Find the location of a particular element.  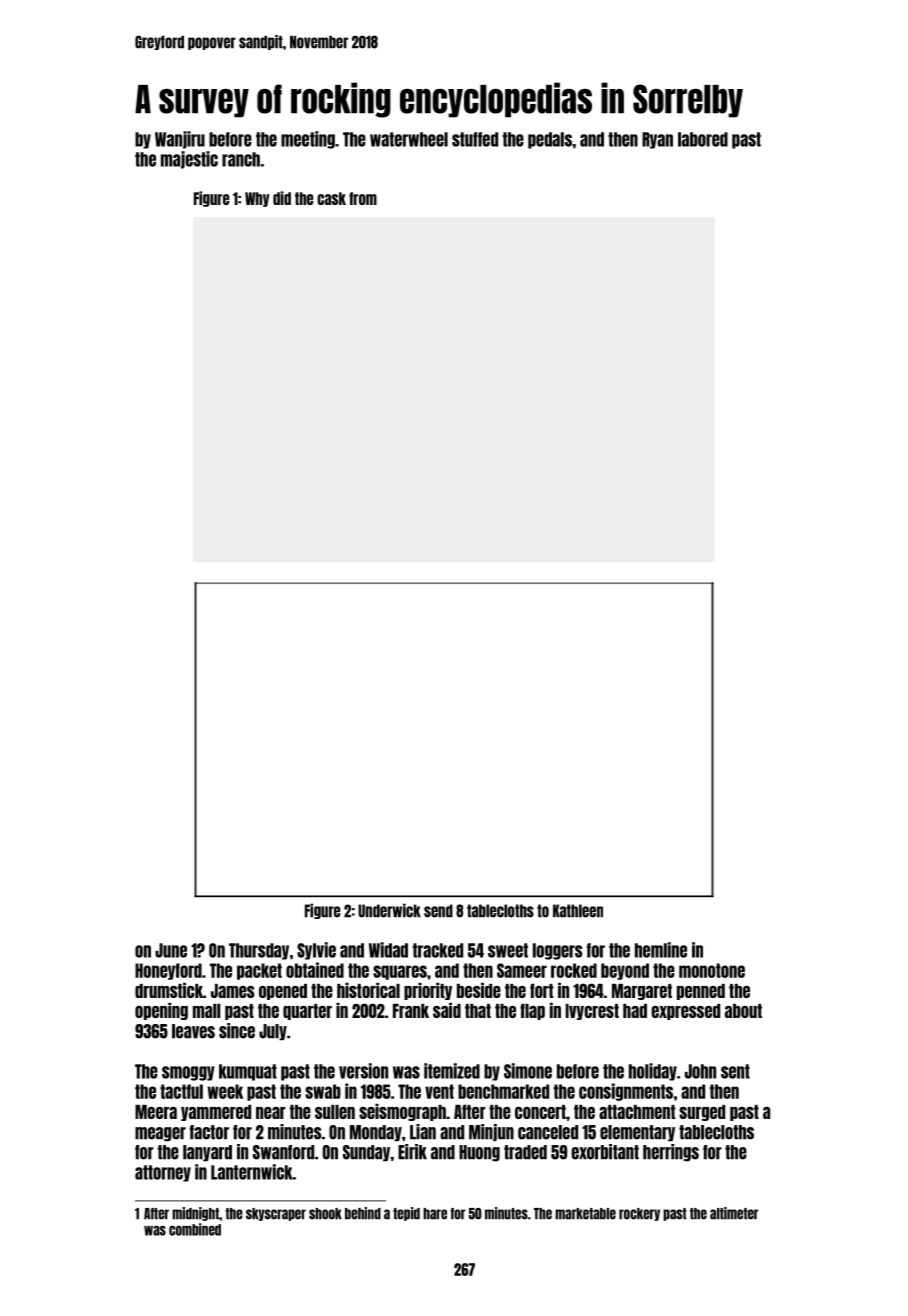

Swanford is located at coordinates (283, 1152).
